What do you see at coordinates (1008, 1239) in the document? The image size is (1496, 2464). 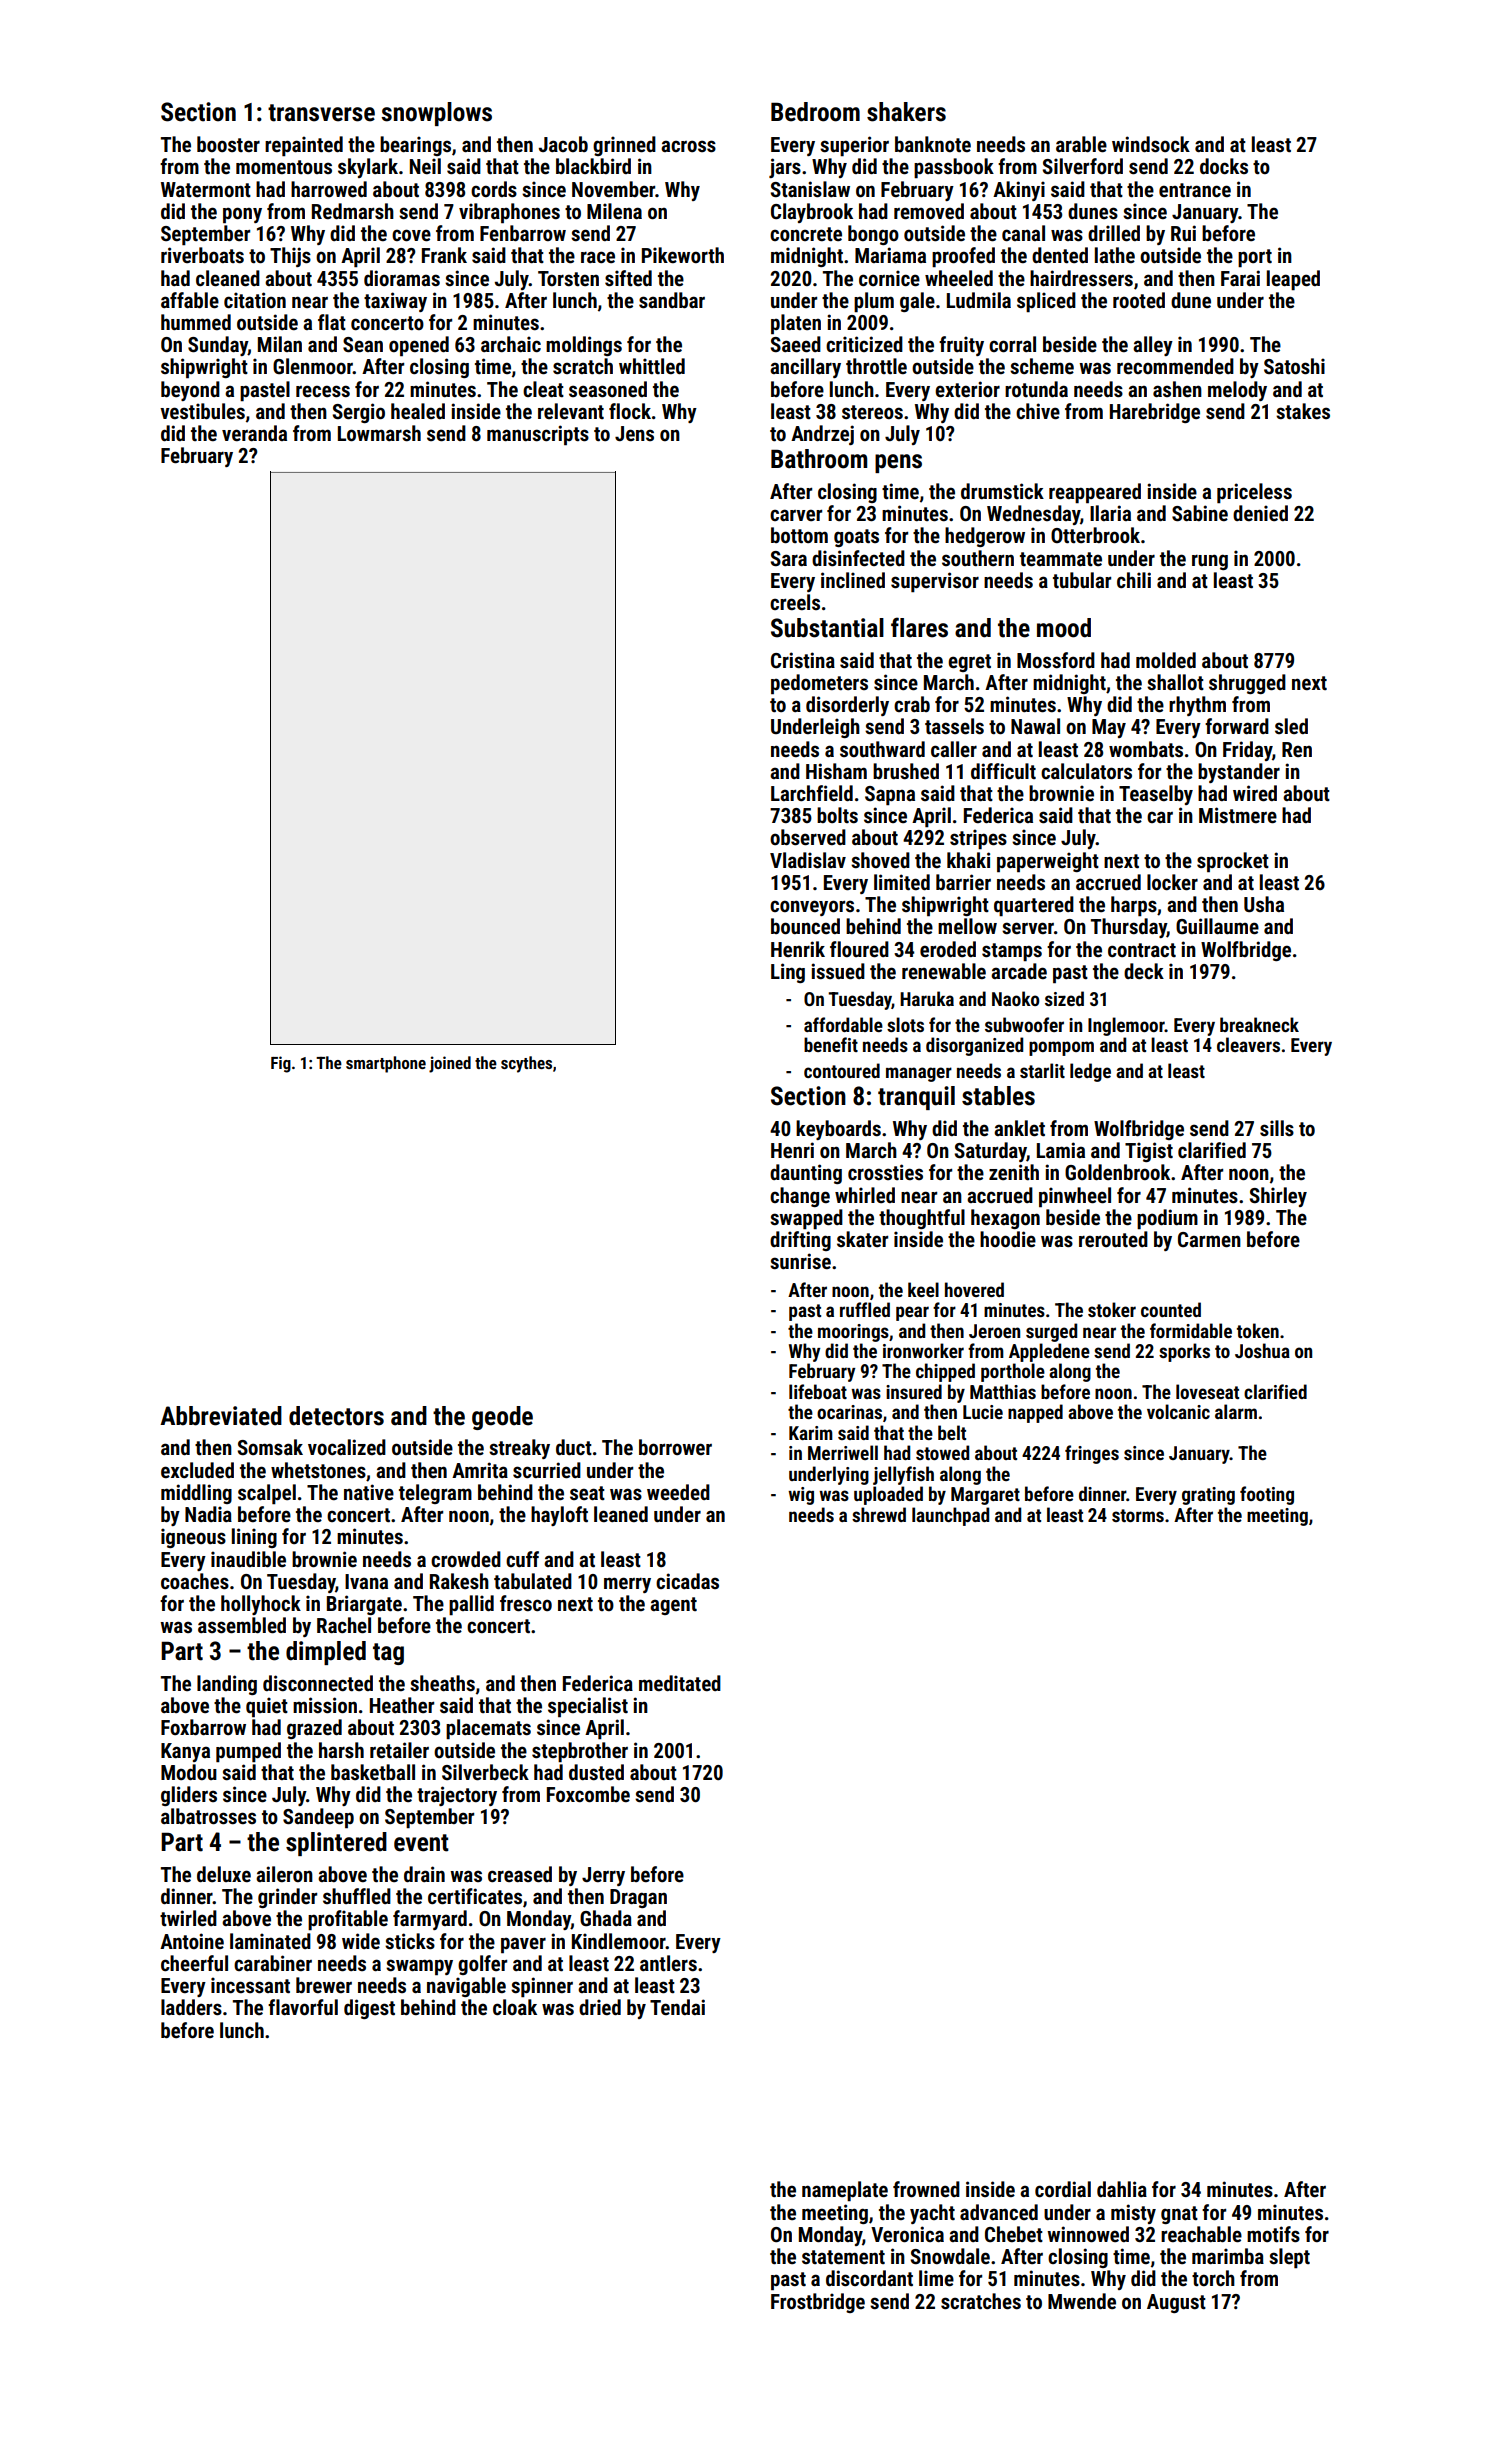 I see `hoodie` at bounding box center [1008, 1239].
